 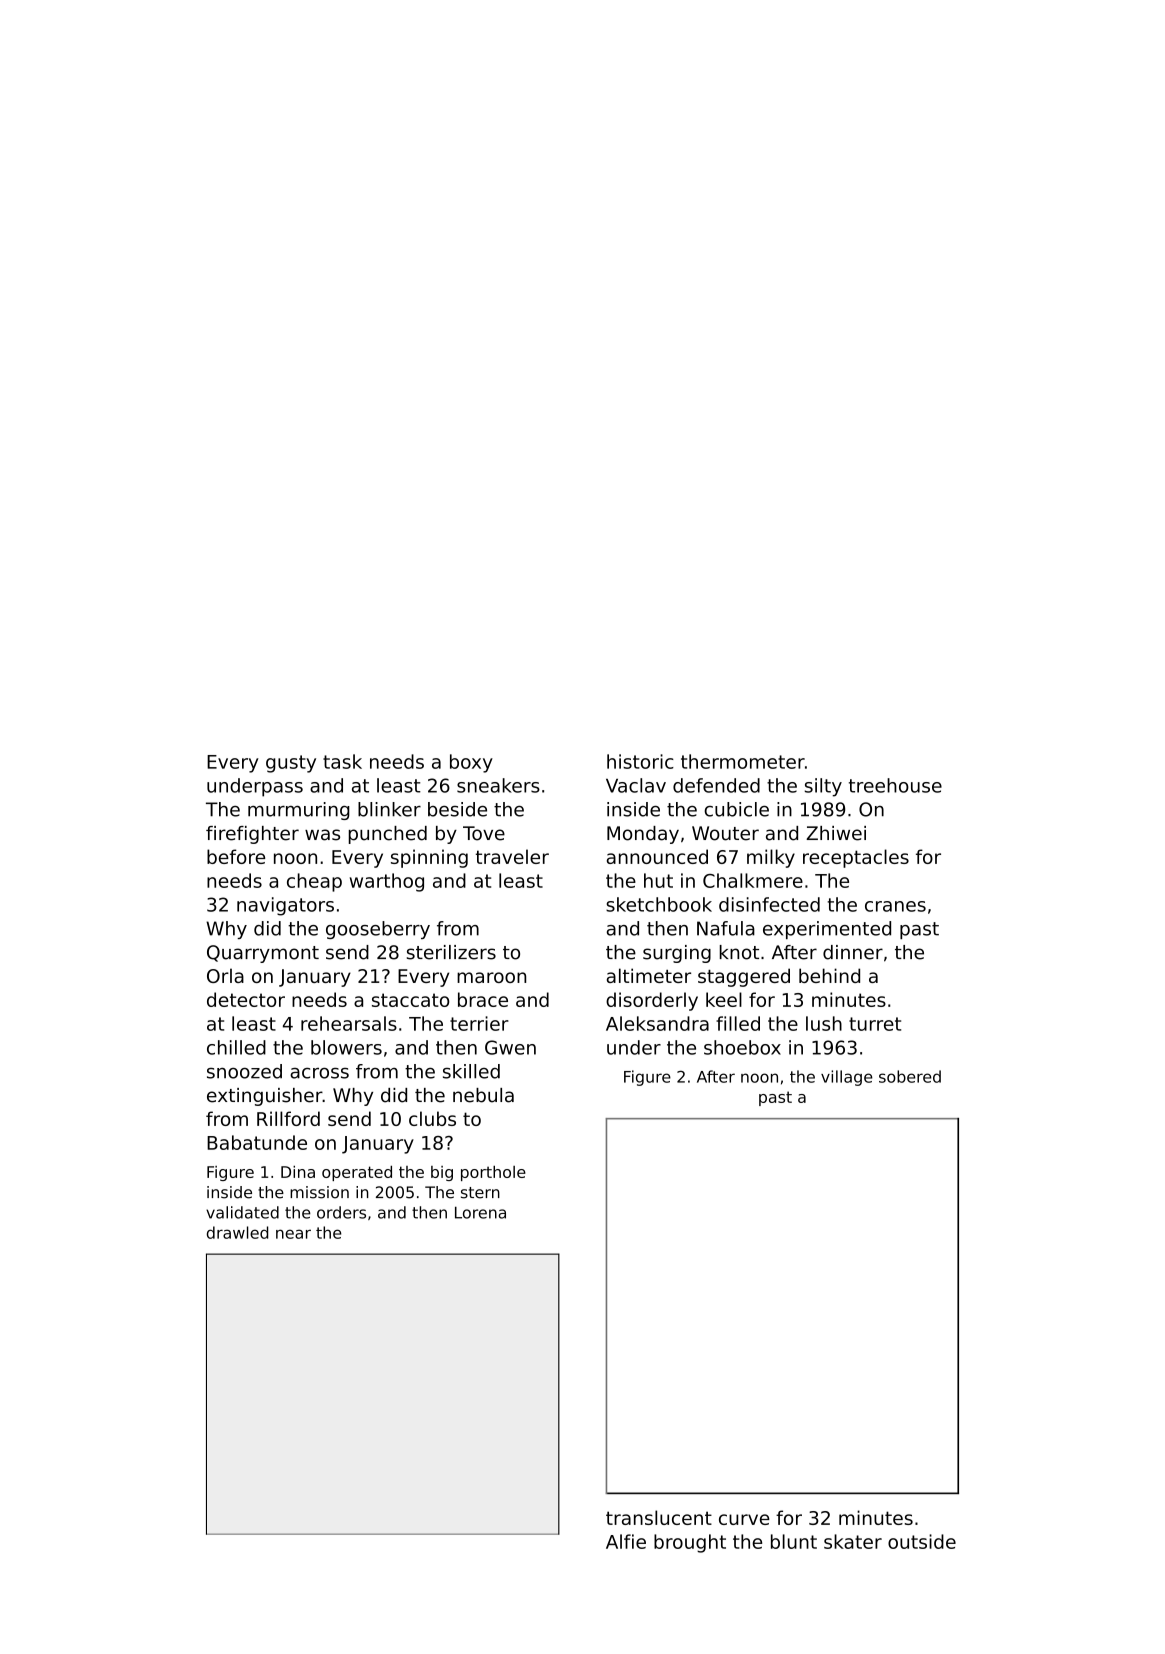 What do you see at coordinates (237, 1232) in the document?
I see `drawled` at bounding box center [237, 1232].
